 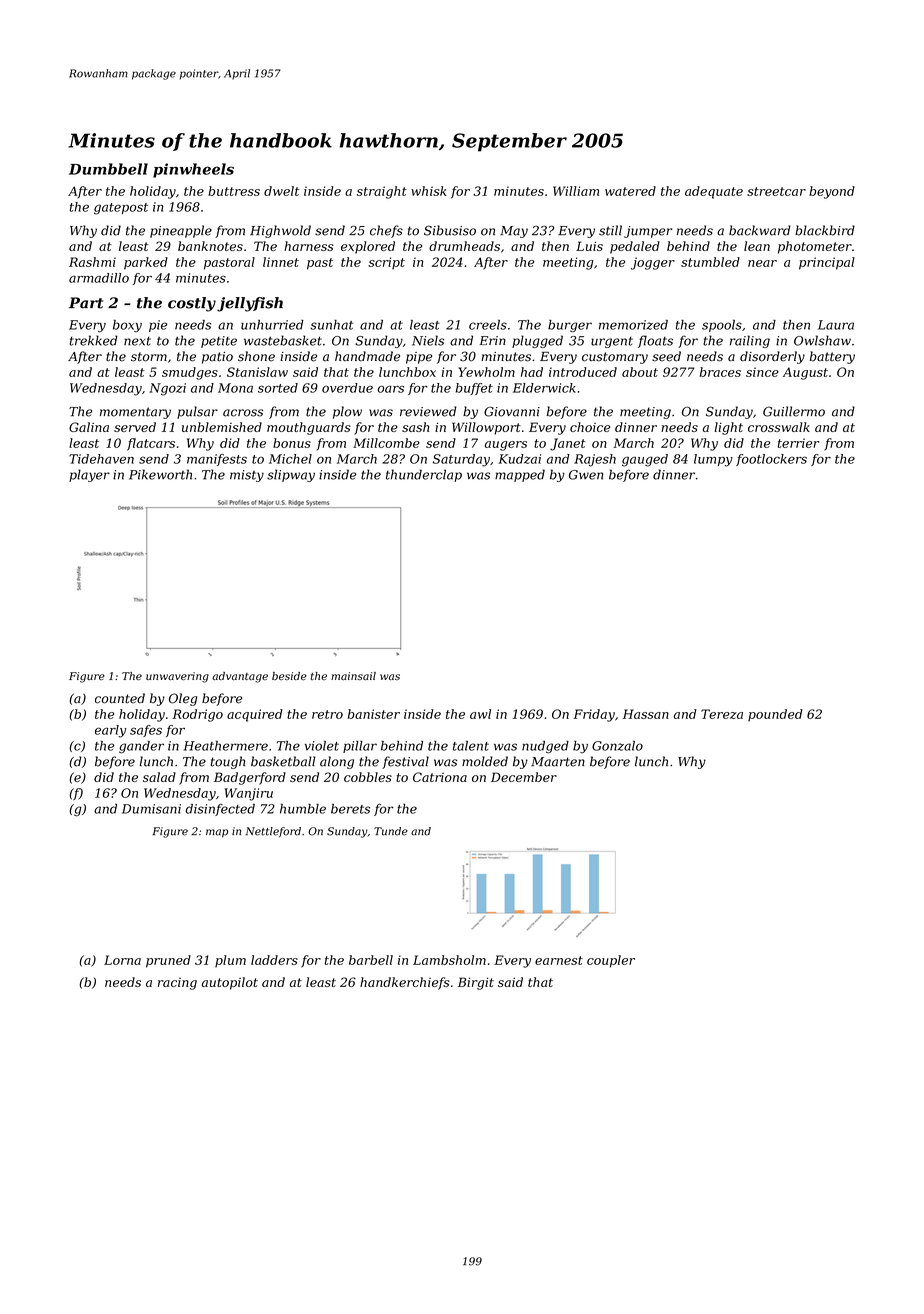 I want to click on dwelt, so click(x=281, y=191).
